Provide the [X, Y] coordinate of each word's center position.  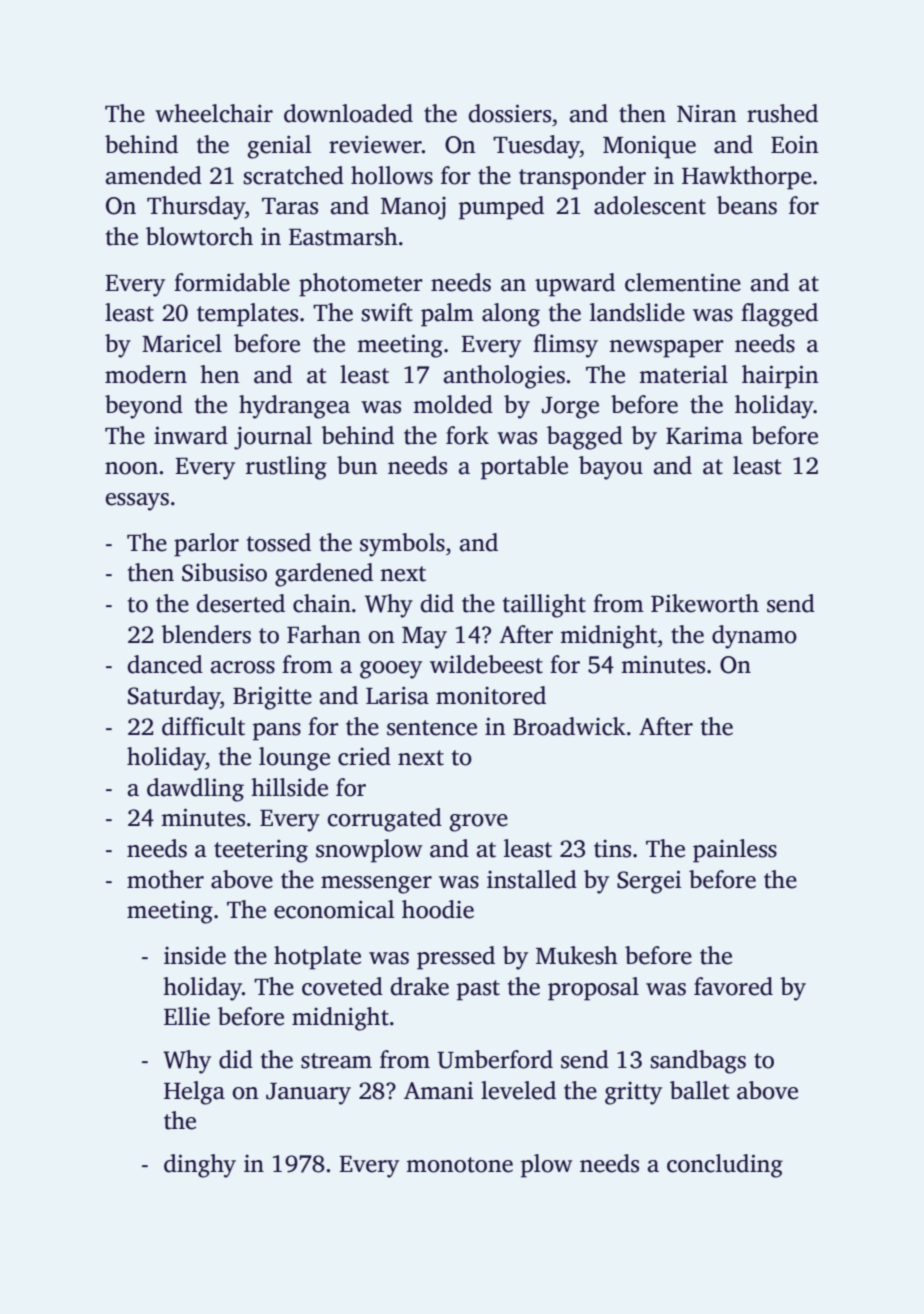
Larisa [397, 695]
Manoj [413, 208]
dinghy [200, 1166]
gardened [324, 575]
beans [747, 205]
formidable [232, 282]
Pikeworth [705, 603]
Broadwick [569, 726]
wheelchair [214, 113]
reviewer [375, 144]
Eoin [795, 144]
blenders [206, 634]
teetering [261, 851]
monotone [459, 1165]
